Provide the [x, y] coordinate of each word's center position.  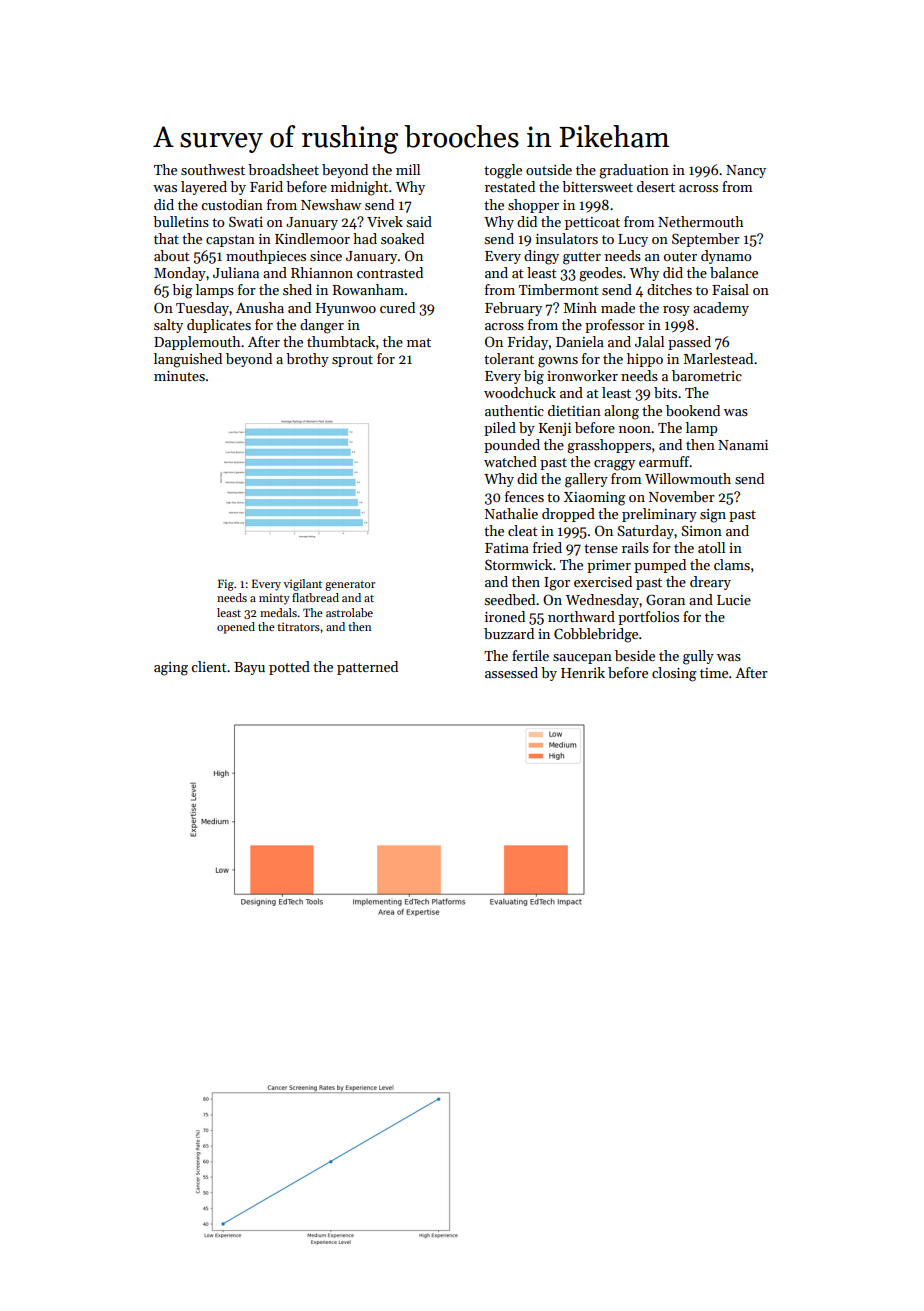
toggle [503, 171]
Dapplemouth [197, 343]
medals [278, 612]
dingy [541, 257]
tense [601, 548]
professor [615, 326]
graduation [634, 171]
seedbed [510, 599]
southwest [213, 169]
